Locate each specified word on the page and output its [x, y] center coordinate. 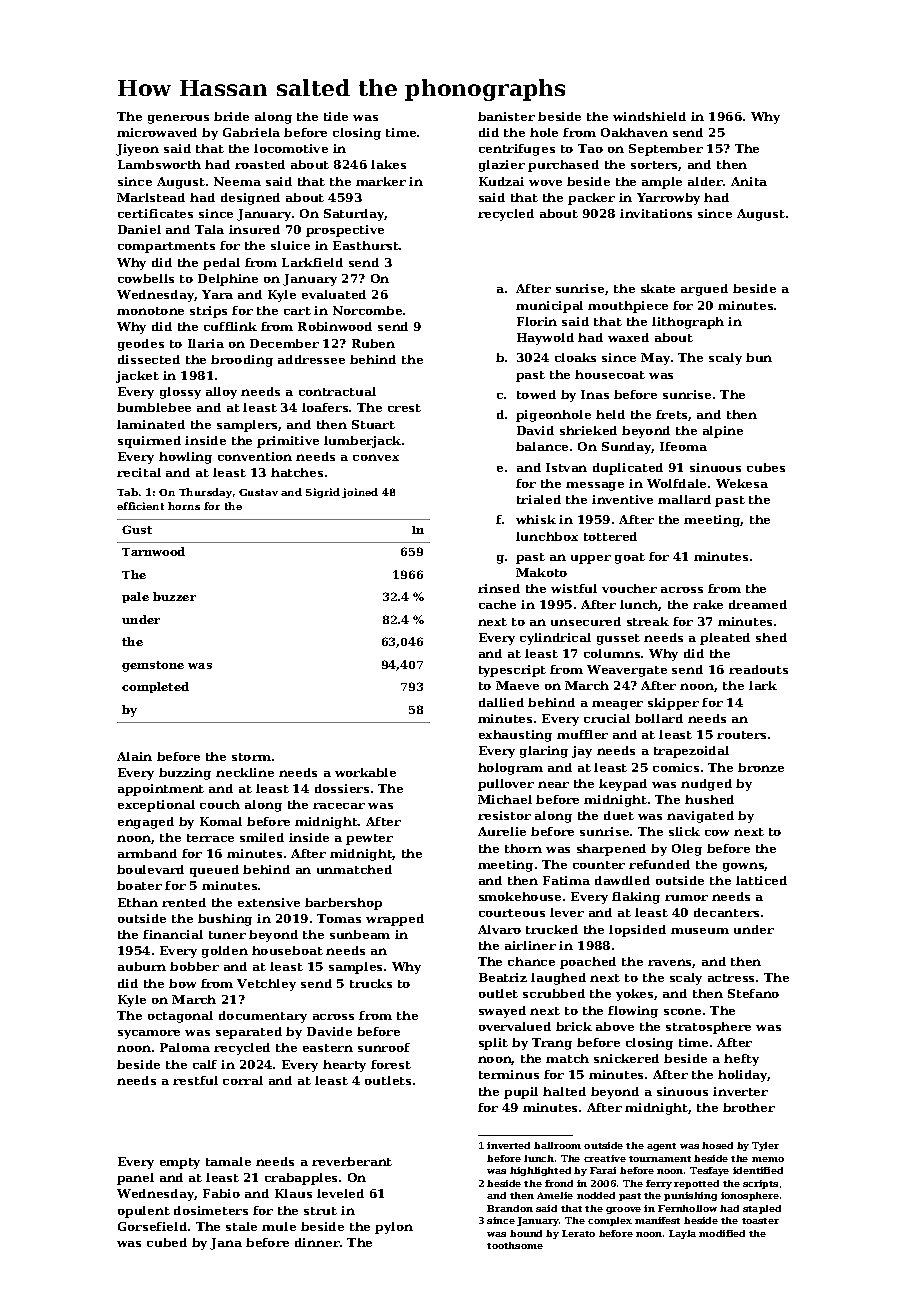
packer [591, 199]
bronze [761, 767]
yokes [634, 995]
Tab [127, 492]
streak [648, 621]
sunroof [384, 1047]
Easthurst [366, 245]
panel [135, 1179]
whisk [536, 519]
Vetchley [266, 985]
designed [250, 199]
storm [251, 757]
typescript [512, 671]
